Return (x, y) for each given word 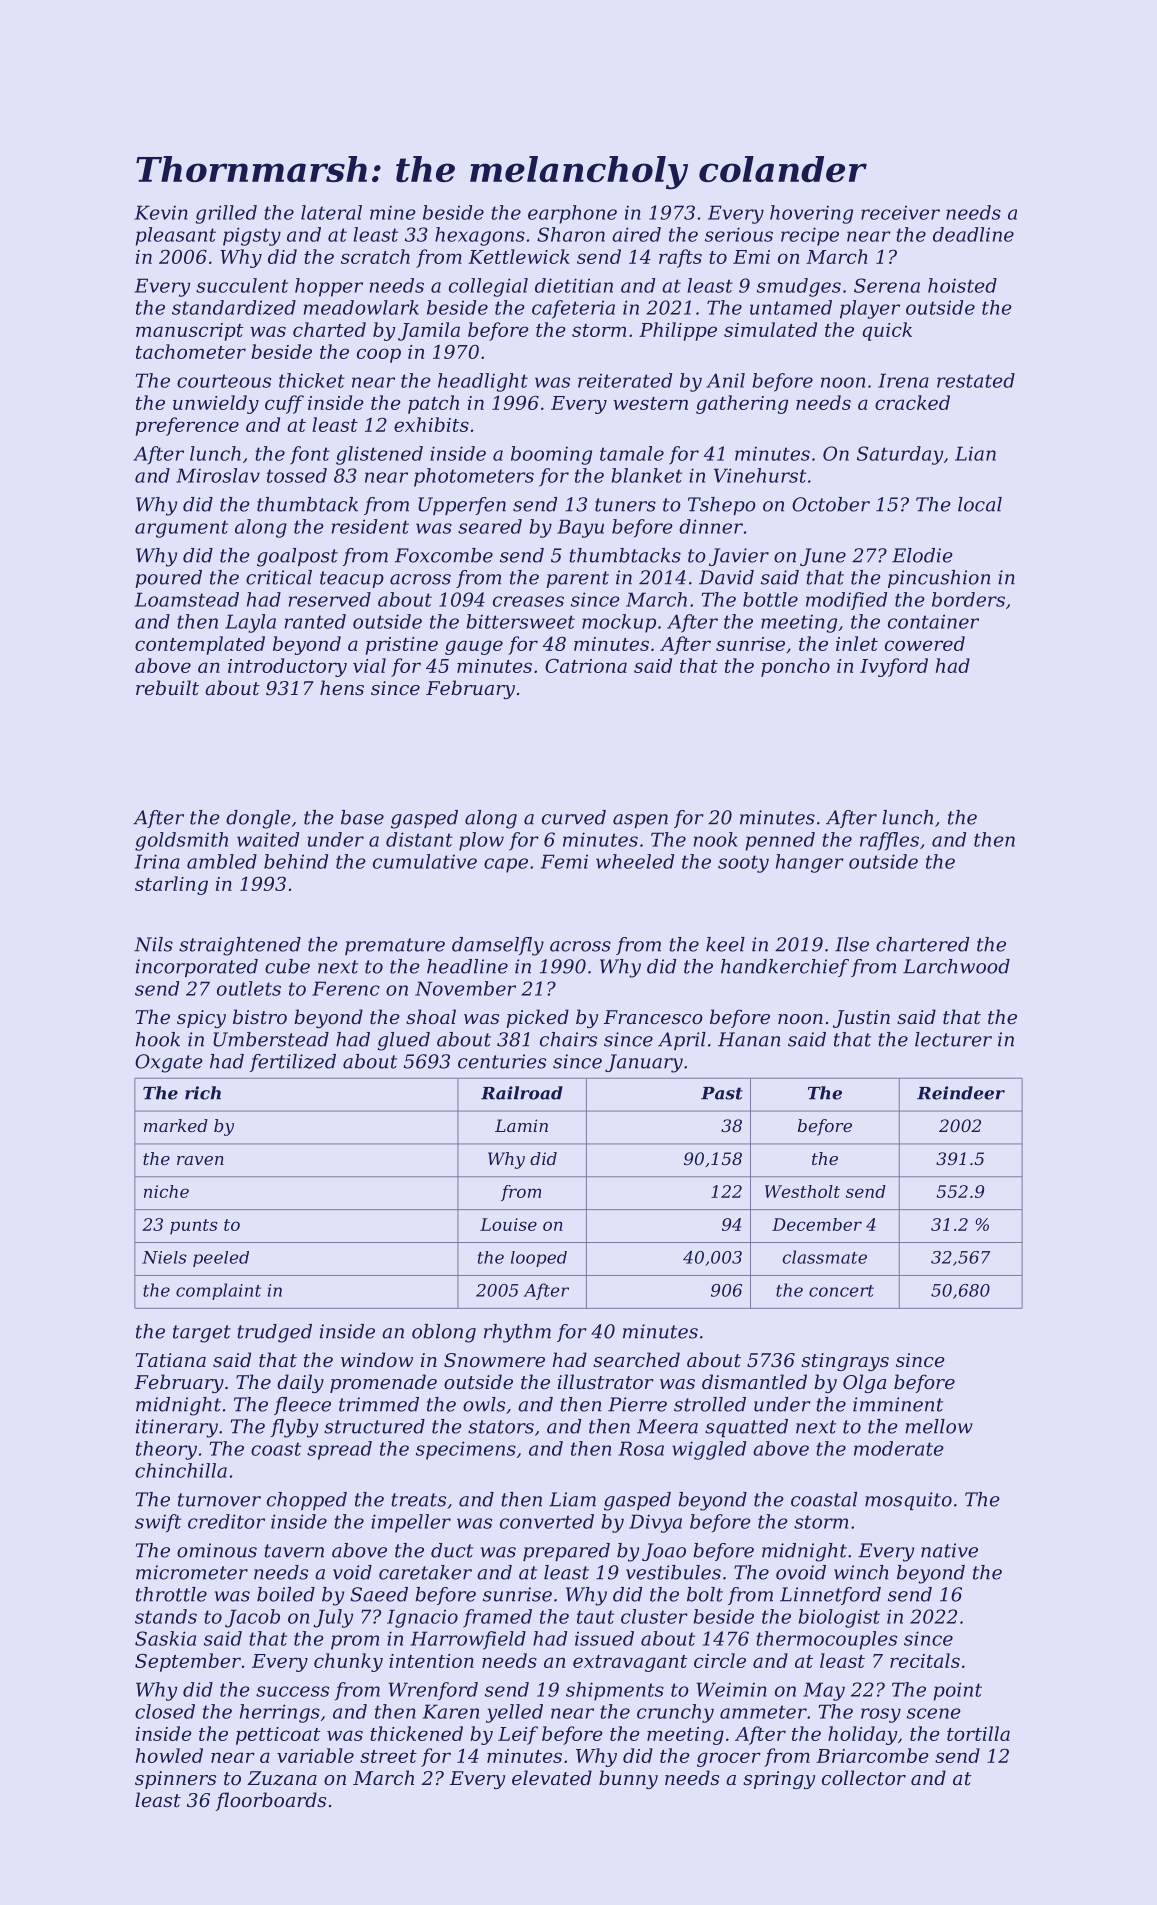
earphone (572, 214)
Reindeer (961, 1093)
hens (342, 687)
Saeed (379, 1594)
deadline (973, 234)
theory (166, 1450)
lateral (331, 212)
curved (574, 817)
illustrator (606, 1381)
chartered (922, 944)
